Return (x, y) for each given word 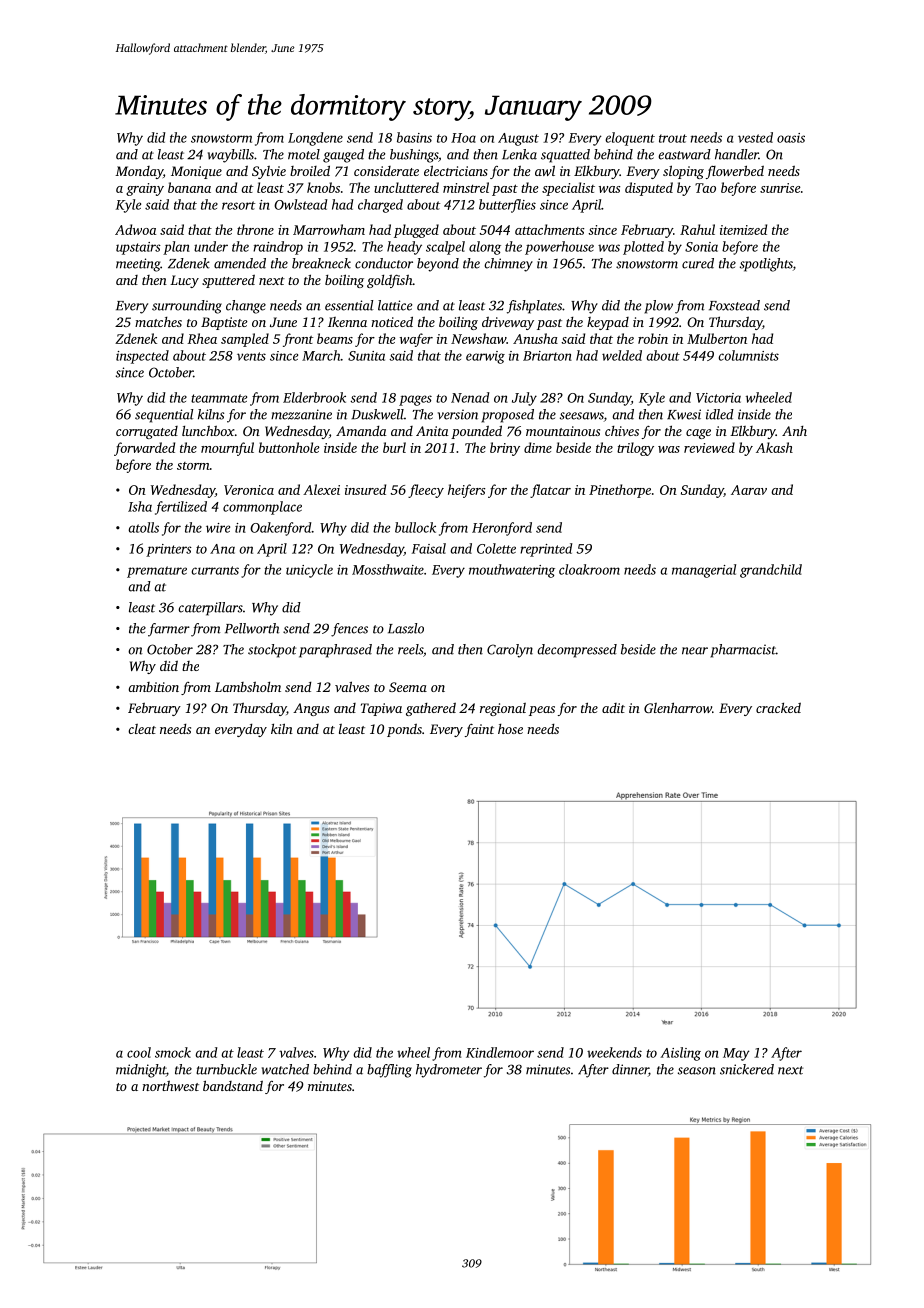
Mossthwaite (388, 569)
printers (169, 550)
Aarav (749, 490)
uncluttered (406, 187)
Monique (196, 172)
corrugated (147, 432)
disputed (649, 189)
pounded (476, 432)
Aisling (680, 1054)
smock (173, 1052)
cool (139, 1052)
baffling (389, 1071)
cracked (778, 708)
